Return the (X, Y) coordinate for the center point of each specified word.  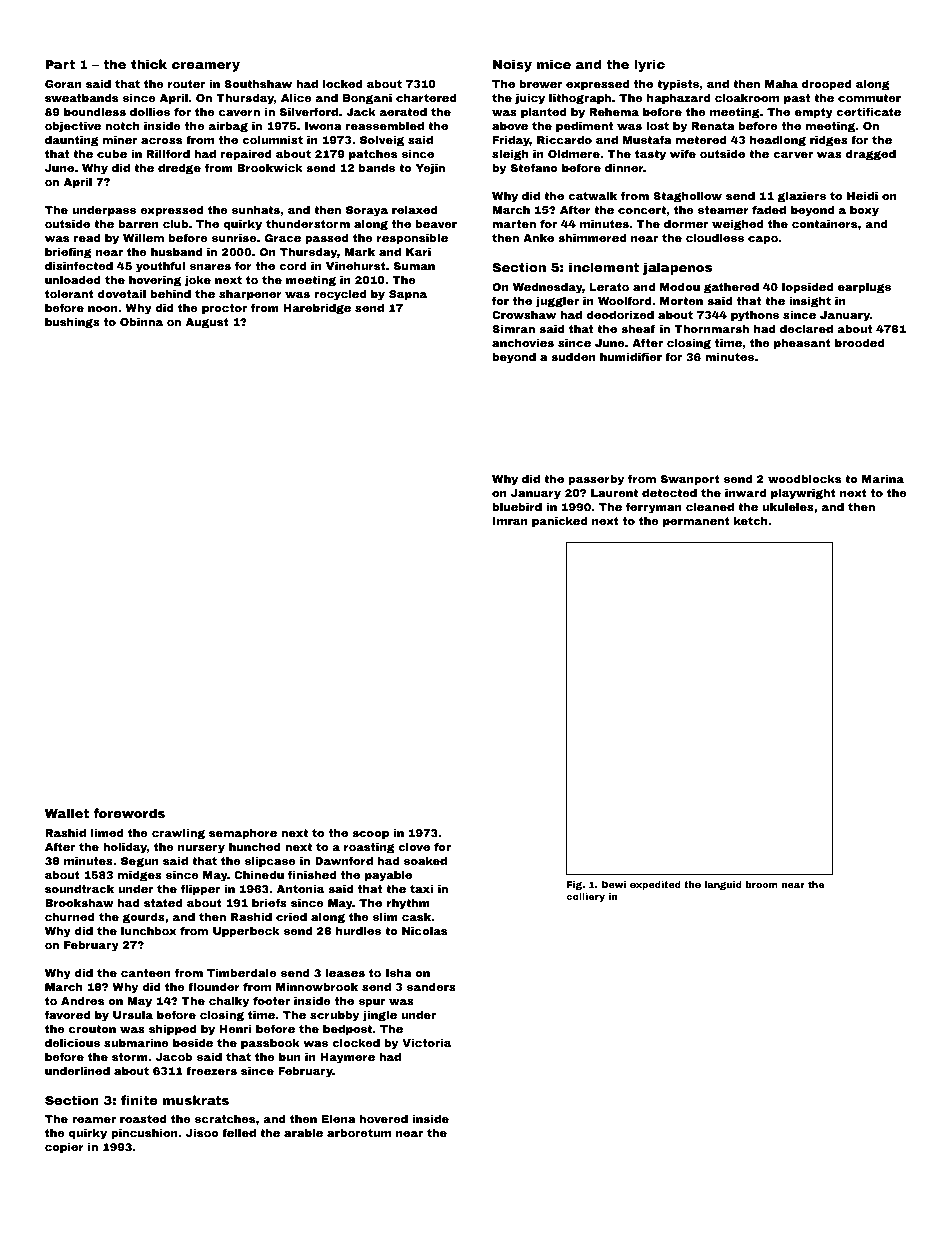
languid (723, 885)
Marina (883, 479)
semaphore (243, 834)
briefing (68, 253)
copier (64, 1148)
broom (762, 884)
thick (149, 64)
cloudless (715, 238)
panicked (559, 522)
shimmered (592, 238)
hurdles (358, 931)
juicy (530, 99)
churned (70, 917)
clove (414, 847)
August (207, 323)
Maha (781, 84)
